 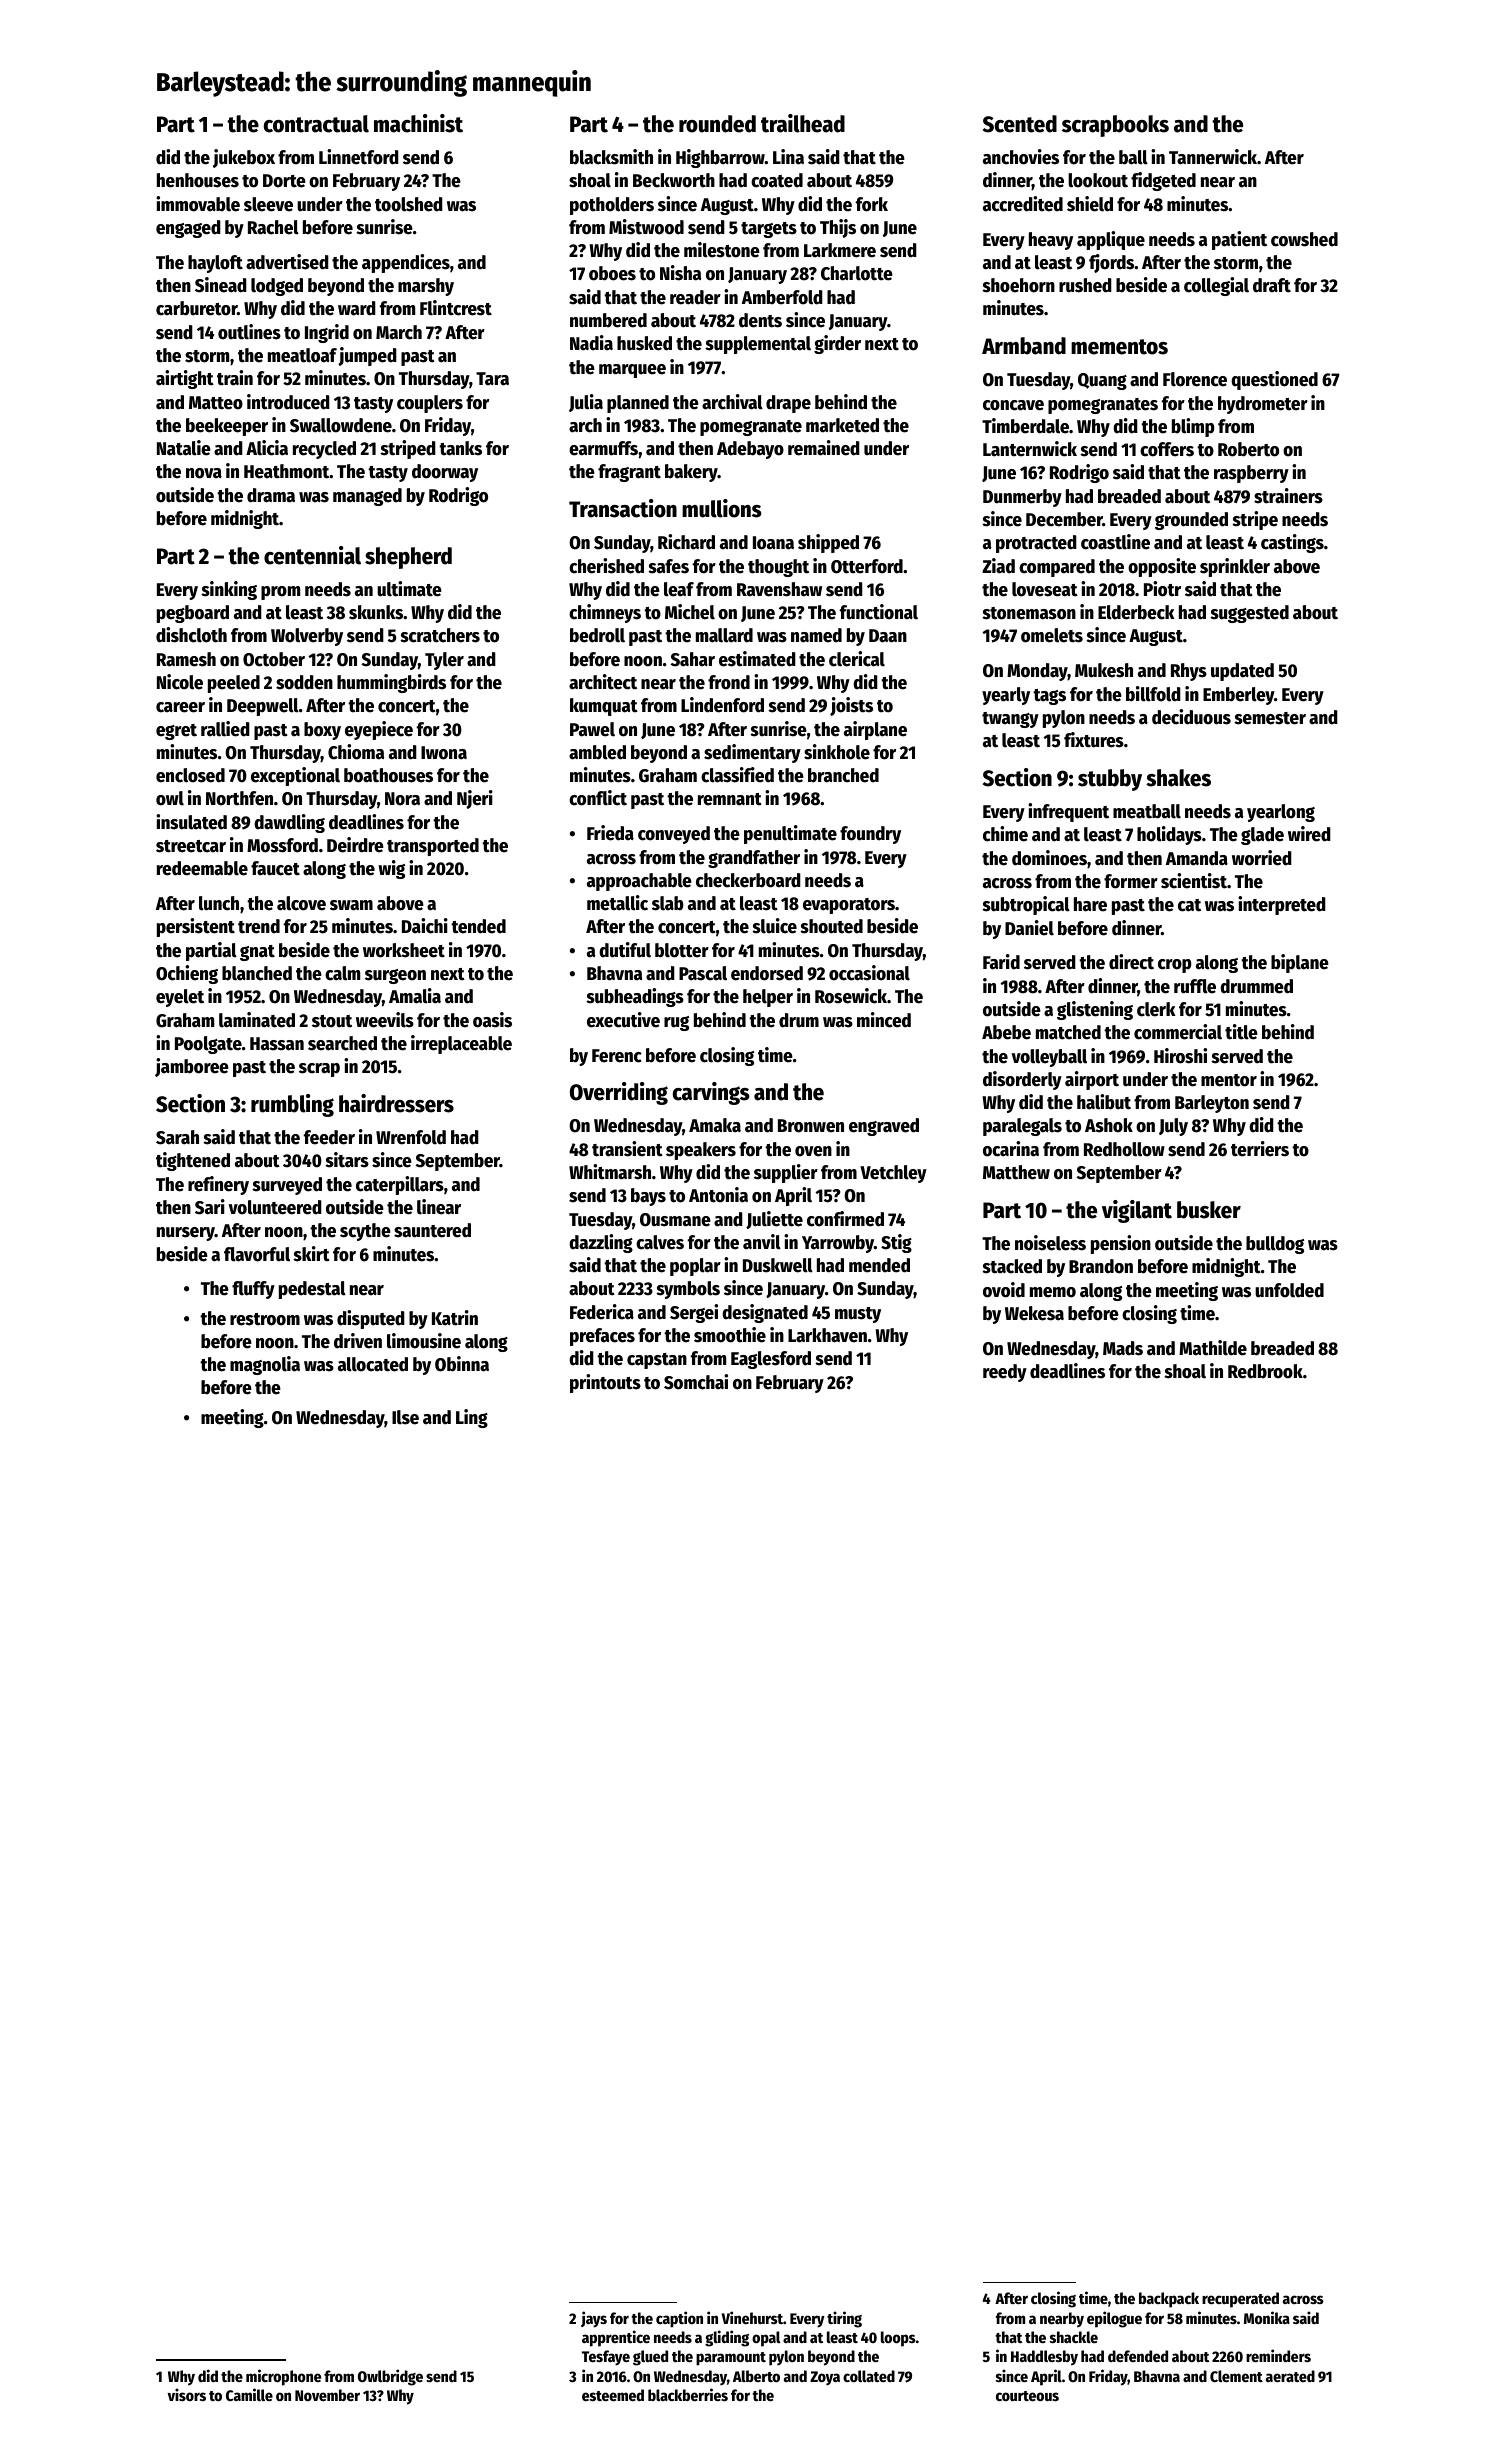 I want to click on feeder, so click(x=329, y=1137).
